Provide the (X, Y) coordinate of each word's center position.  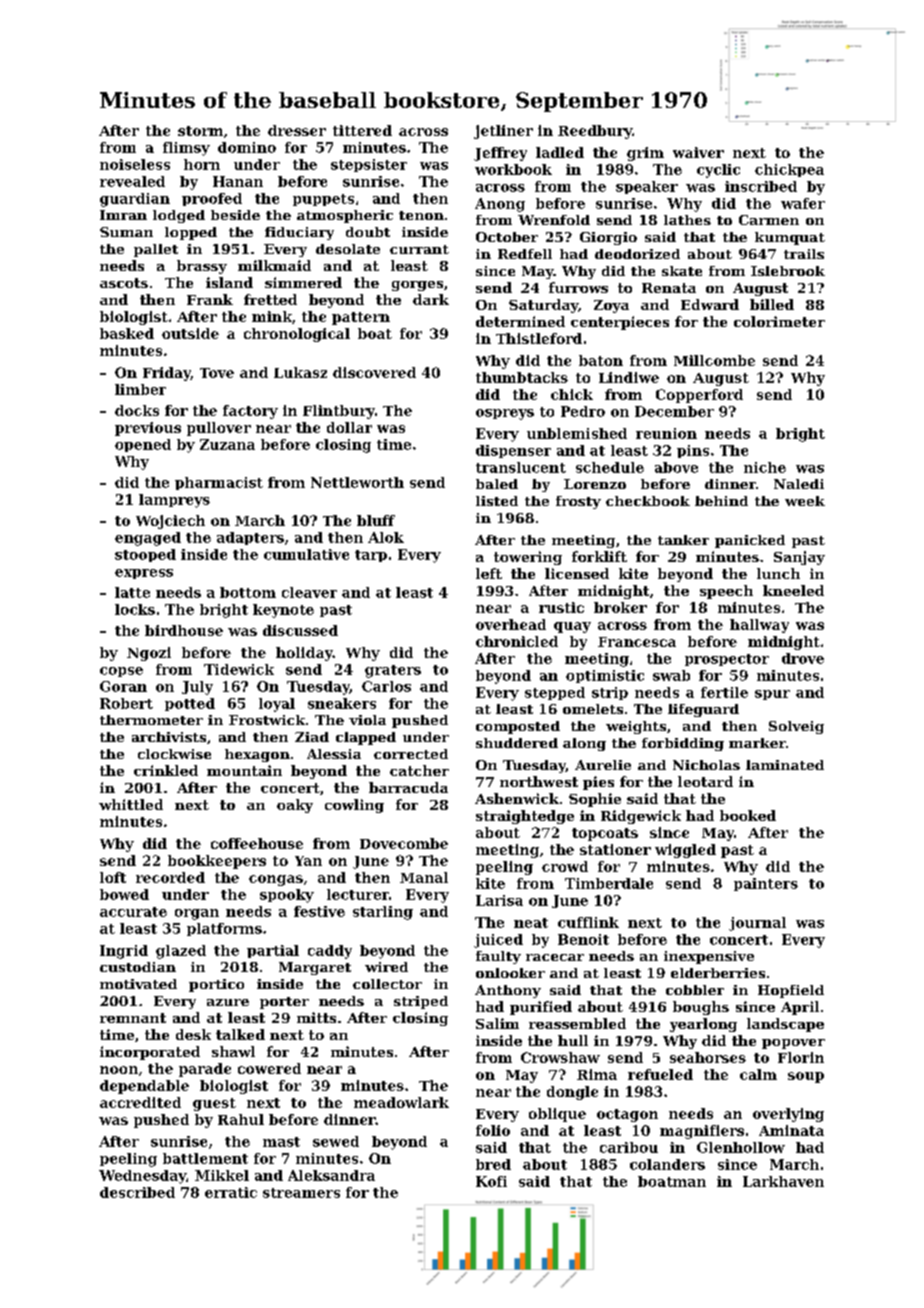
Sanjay (799, 558)
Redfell (525, 254)
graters (393, 671)
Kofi (491, 1181)
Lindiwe (629, 377)
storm (200, 131)
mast (281, 1142)
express (144, 574)
